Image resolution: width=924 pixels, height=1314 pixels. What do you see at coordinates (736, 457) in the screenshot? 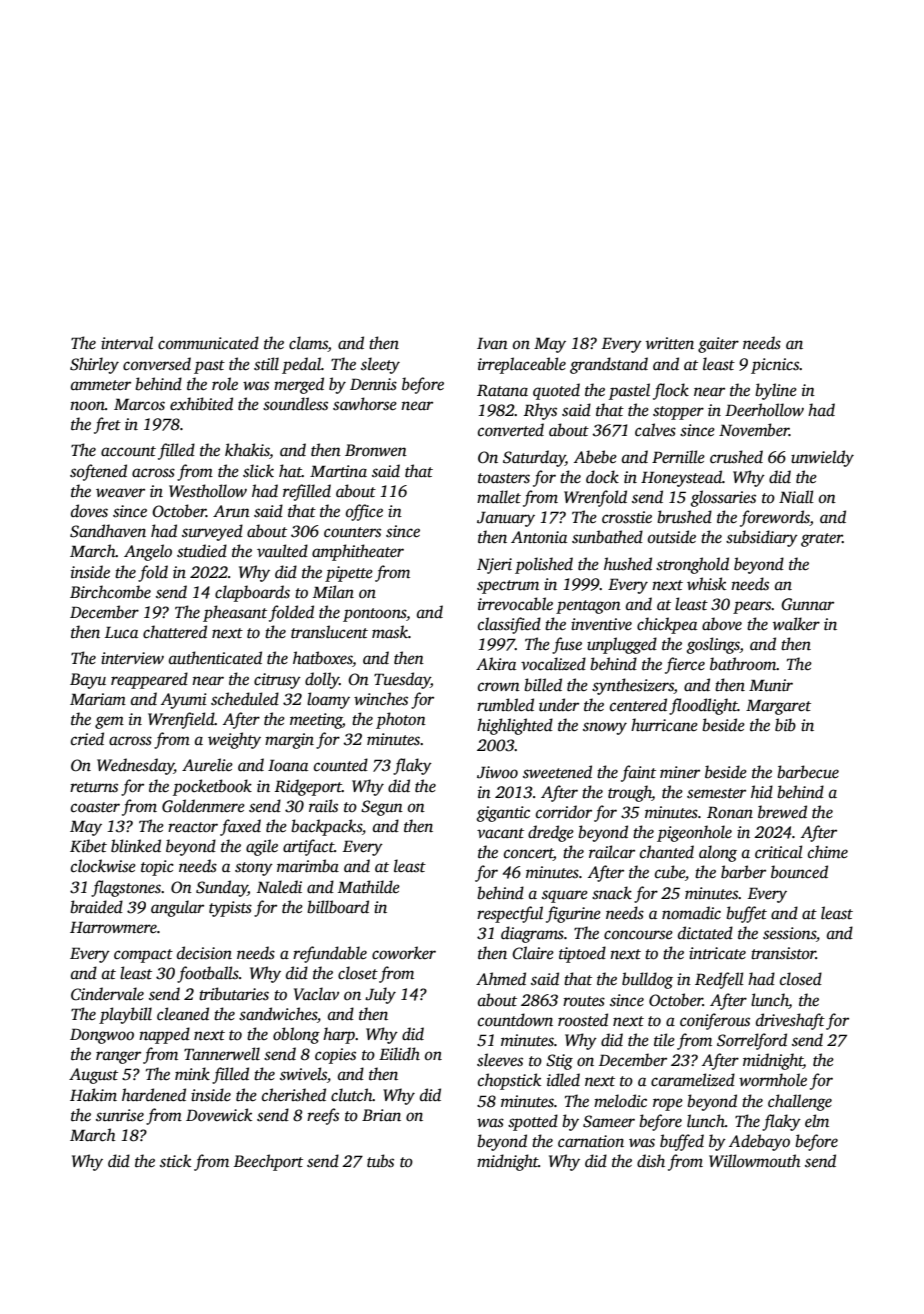
I see `crushed` at bounding box center [736, 457].
